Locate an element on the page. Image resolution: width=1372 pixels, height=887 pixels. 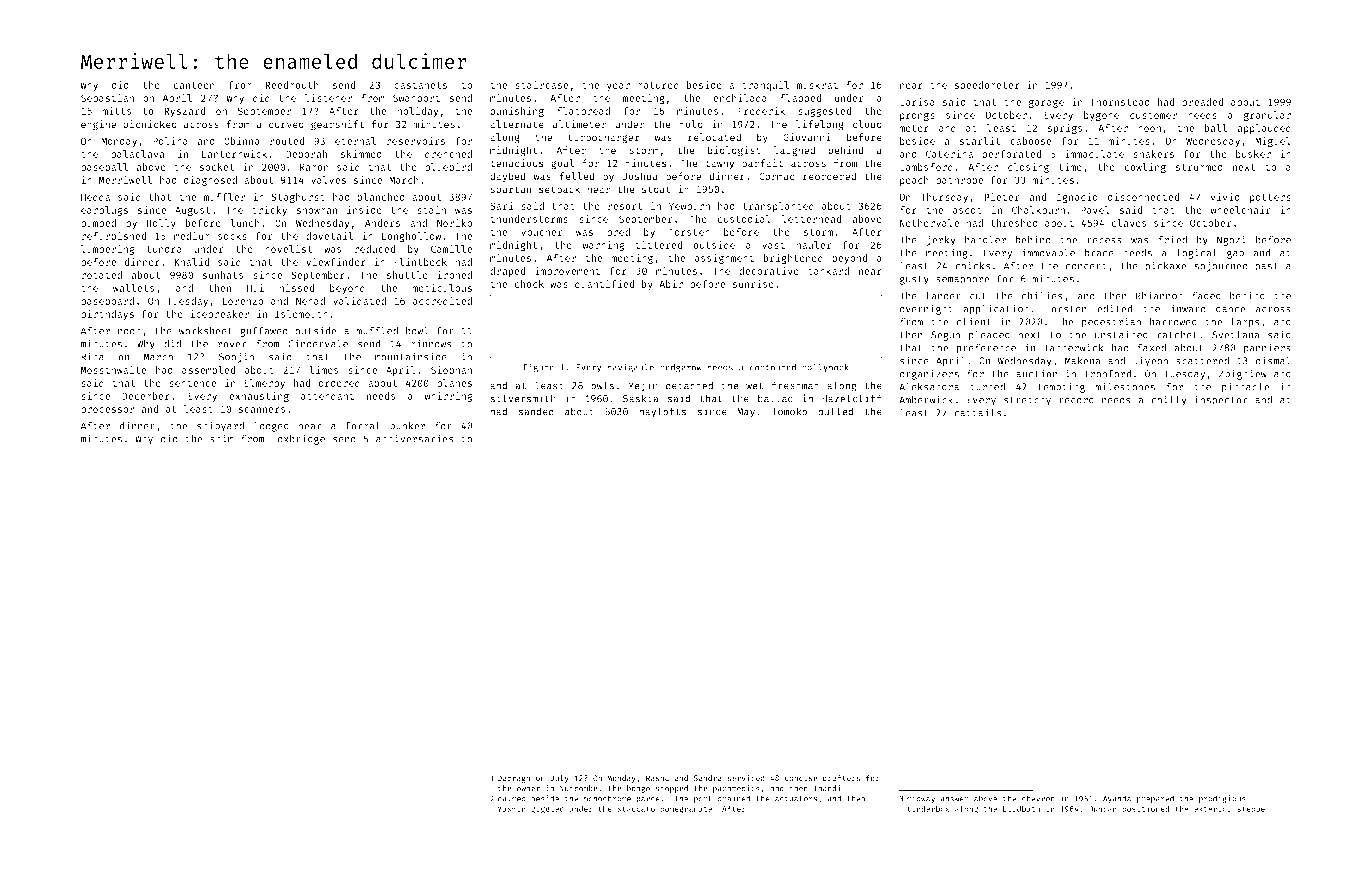
Segun is located at coordinates (945, 336).
